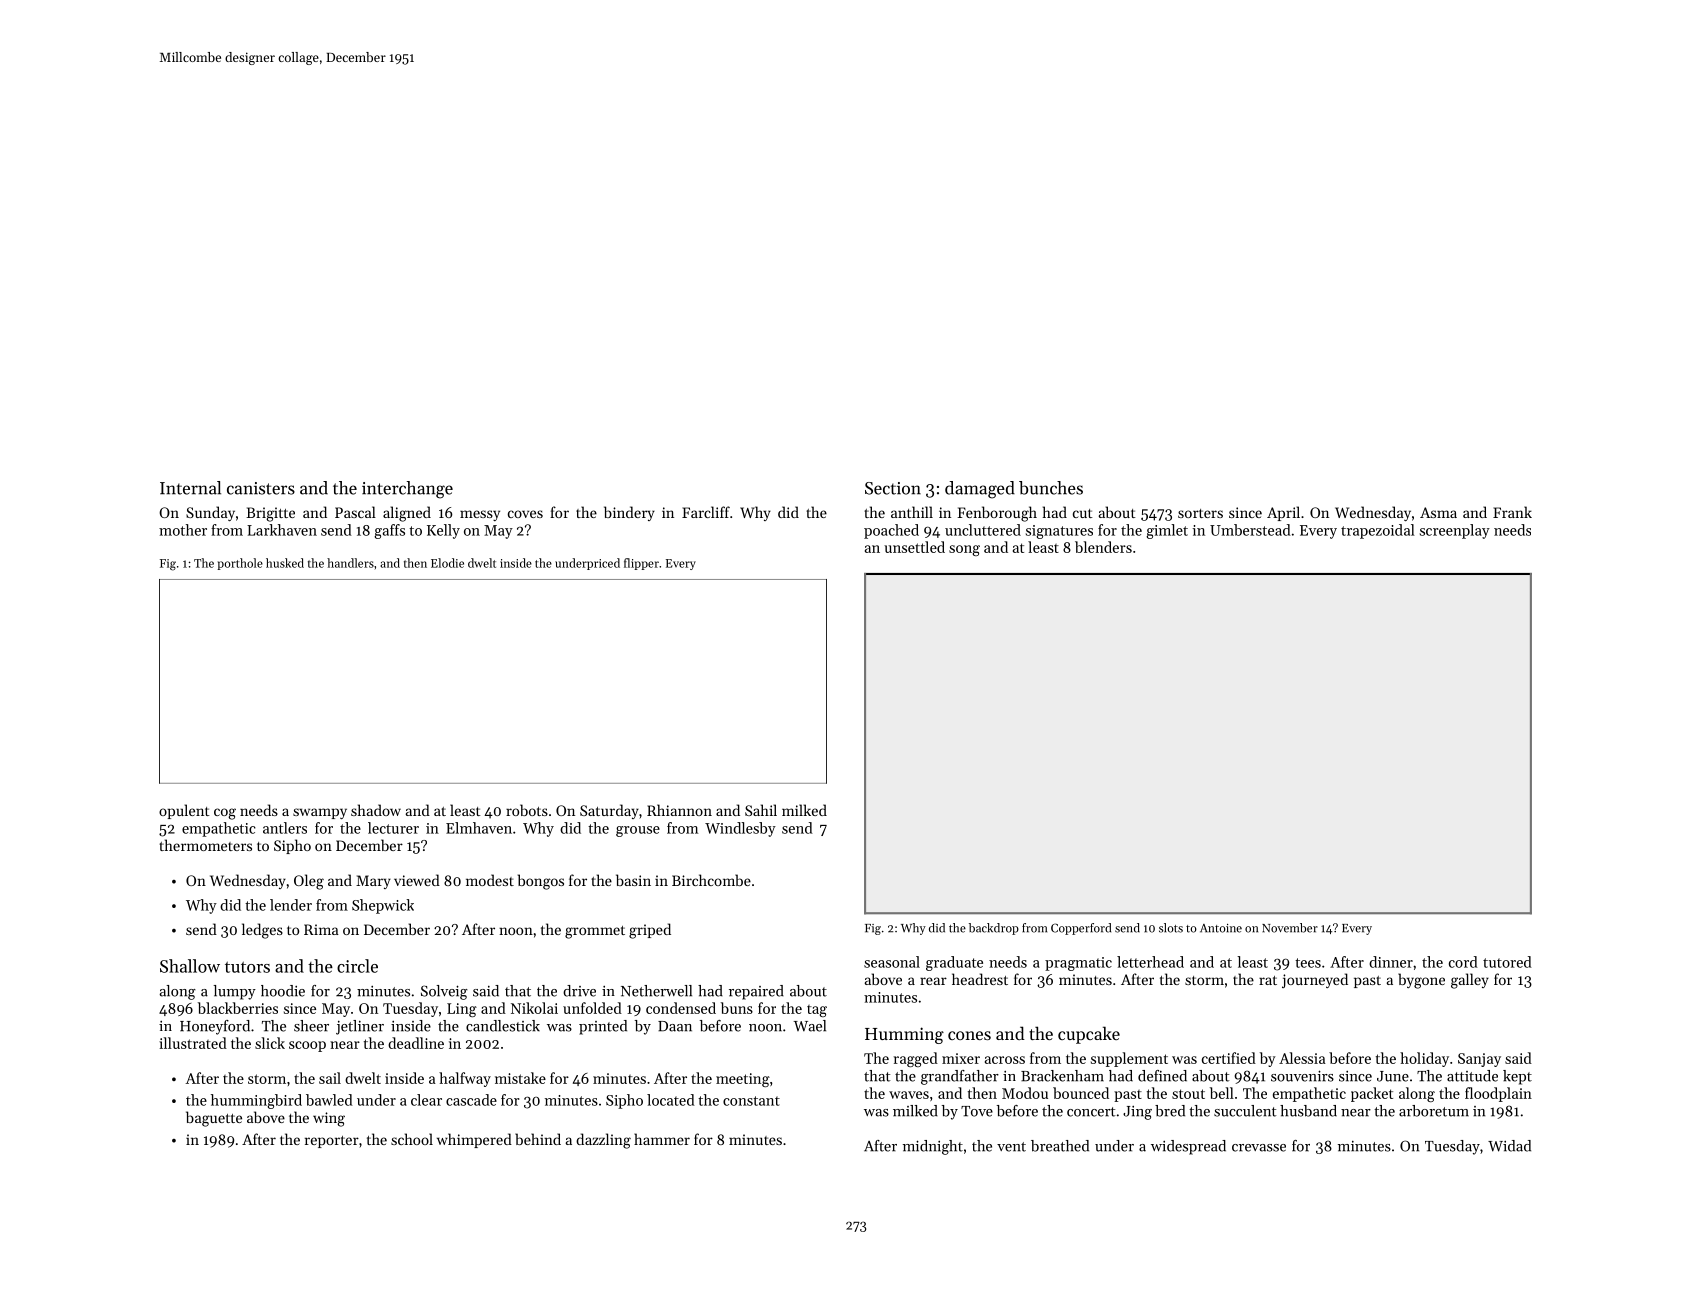  What do you see at coordinates (1290, 928) in the image?
I see `November` at bounding box center [1290, 928].
